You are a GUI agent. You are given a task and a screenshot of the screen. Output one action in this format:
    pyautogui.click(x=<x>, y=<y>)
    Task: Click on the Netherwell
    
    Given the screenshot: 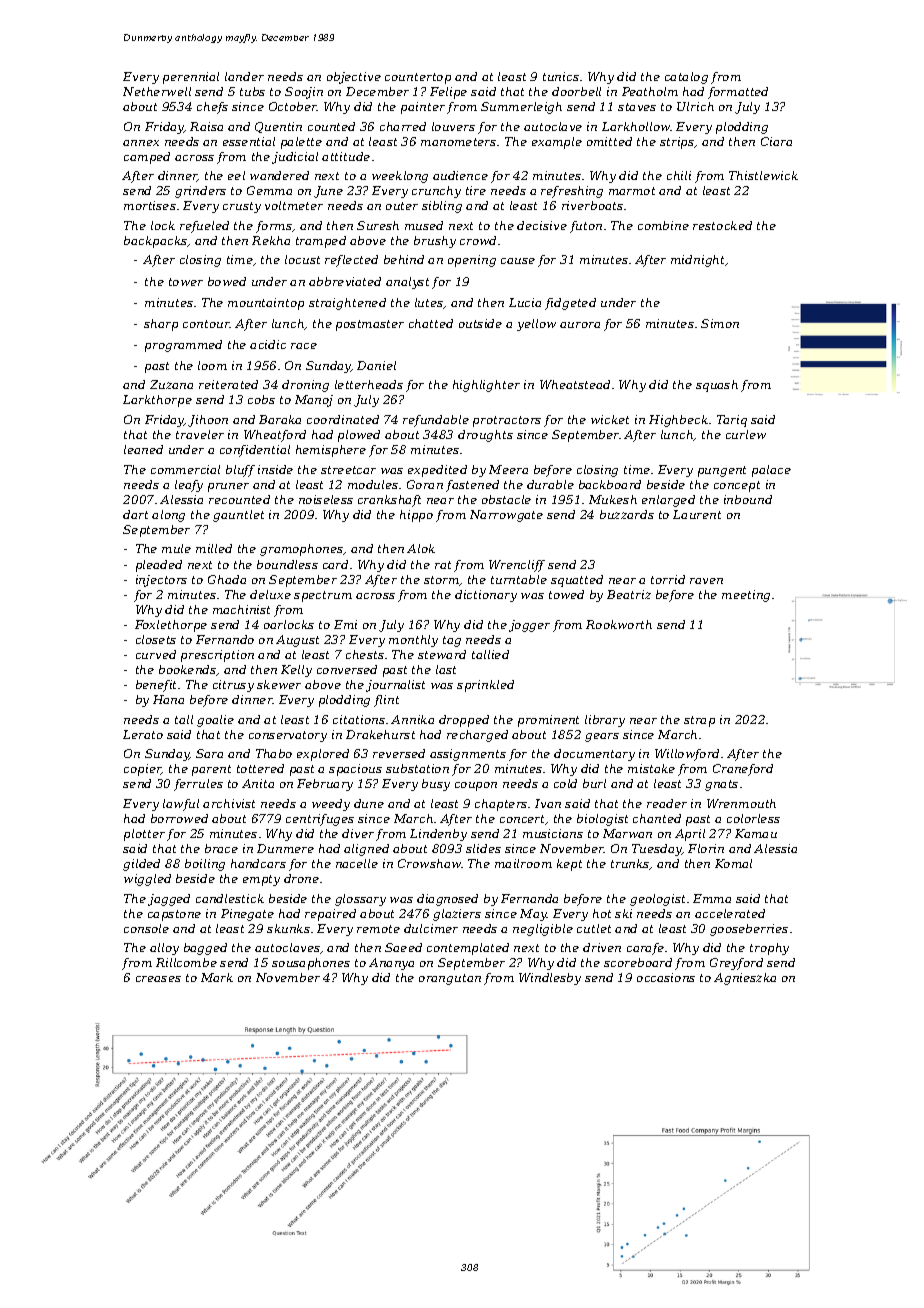 What is the action you would take?
    pyautogui.click(x=157, y=91)
